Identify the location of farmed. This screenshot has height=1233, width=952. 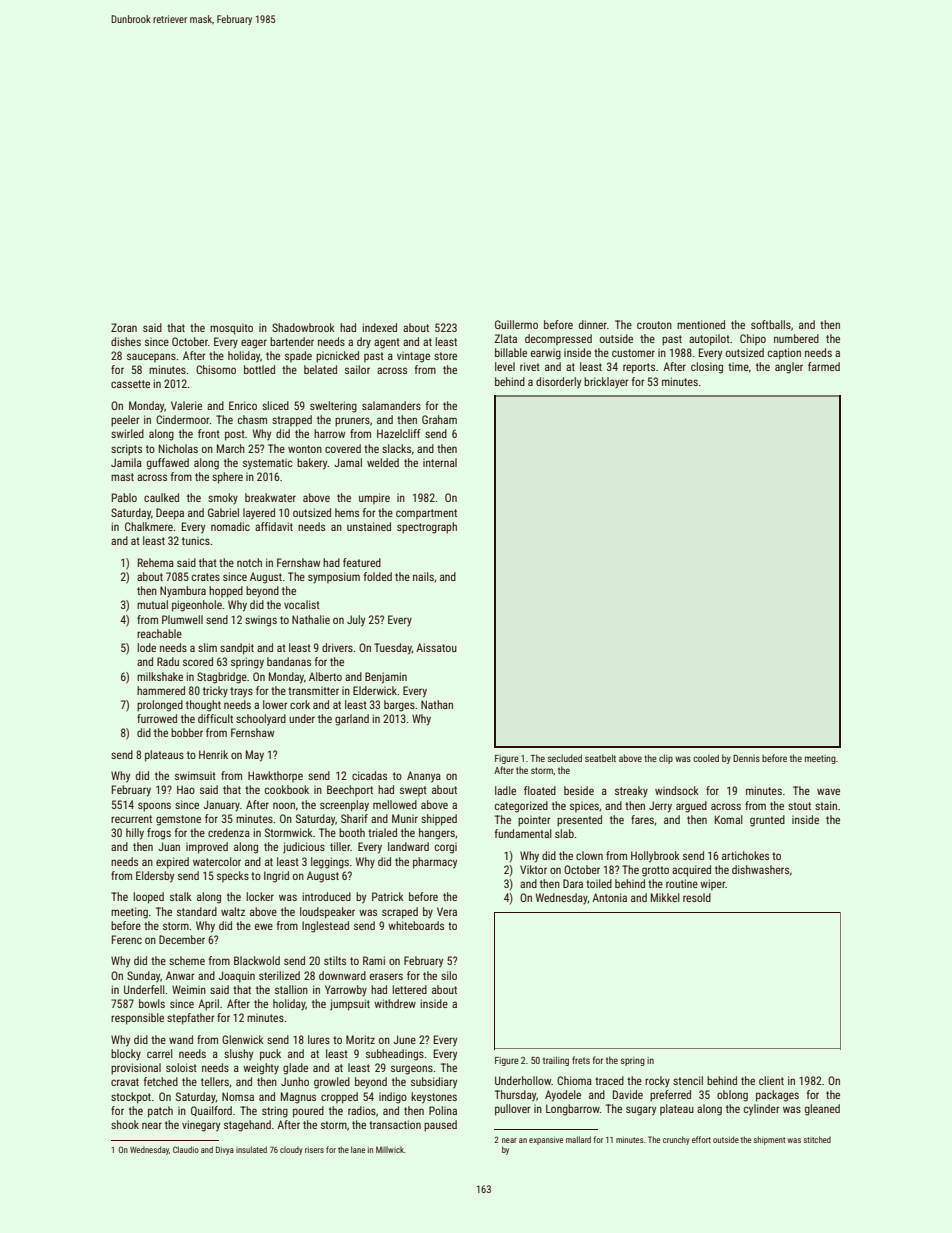
(824, 366).
